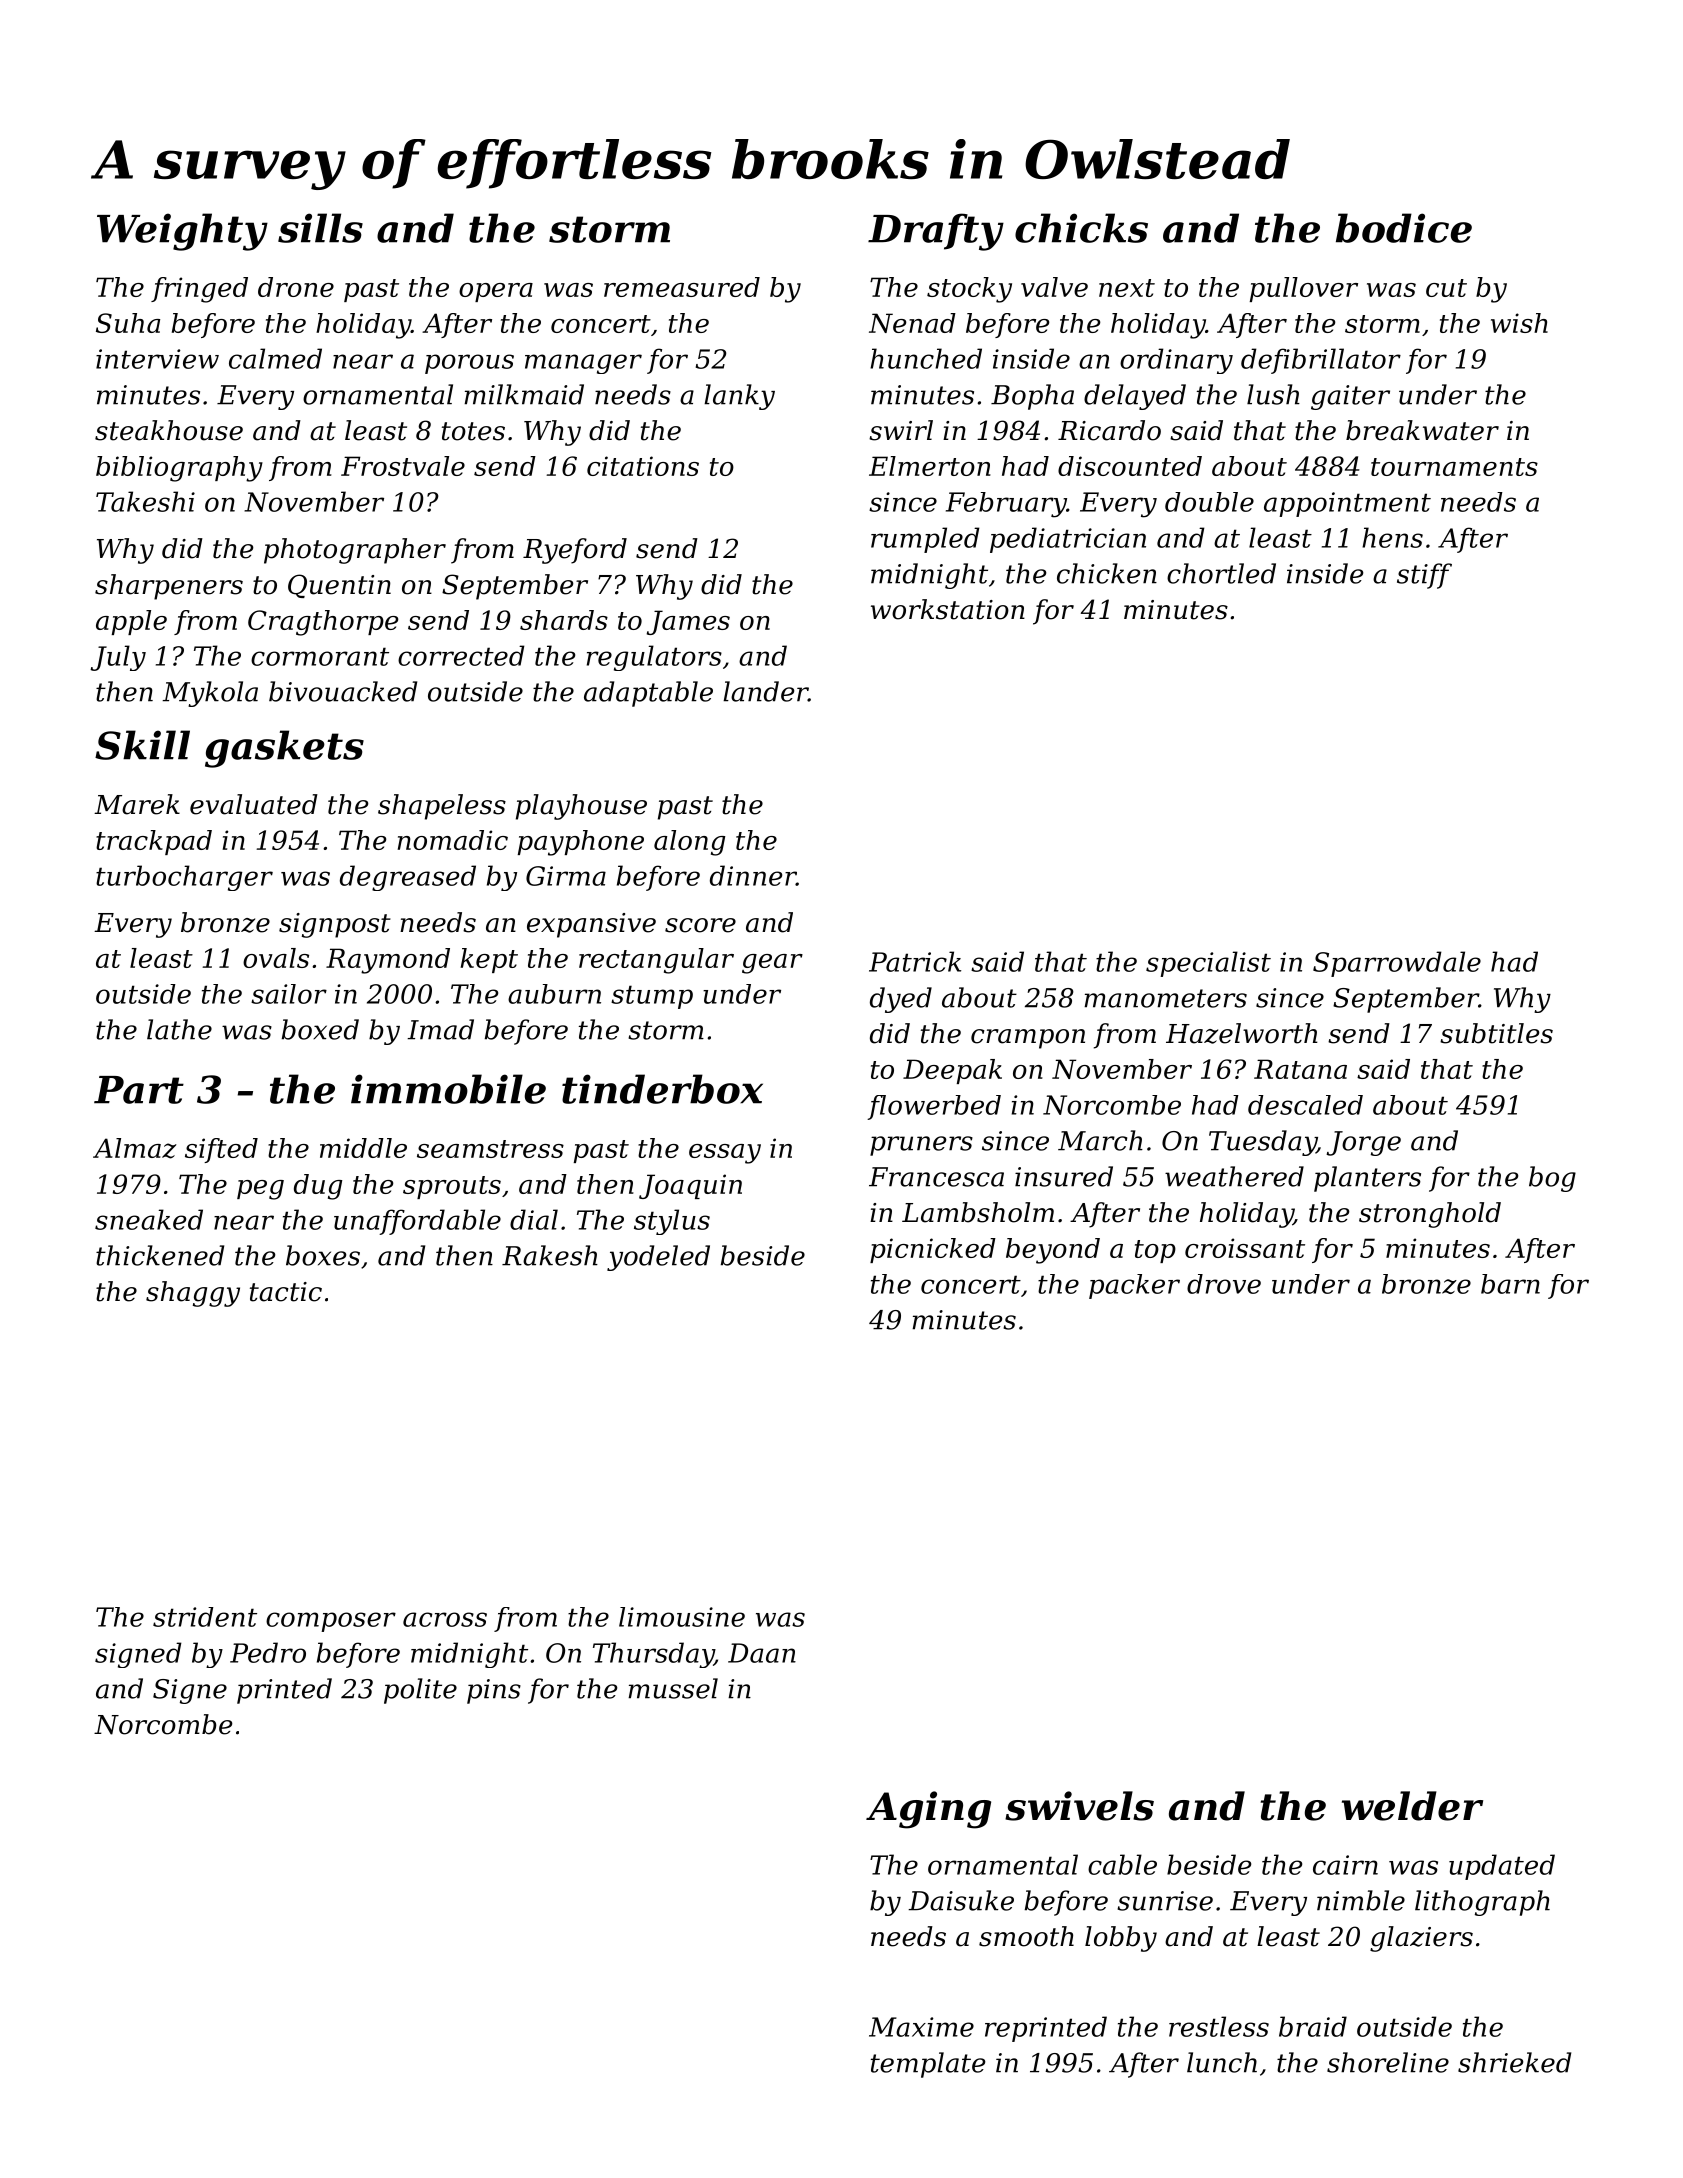 Image resolution: width=1683 pixels, height=2178 pixels. Describe the element at coordinates (936, 1177) in the screenshot. I see `Francesca` at that location.
